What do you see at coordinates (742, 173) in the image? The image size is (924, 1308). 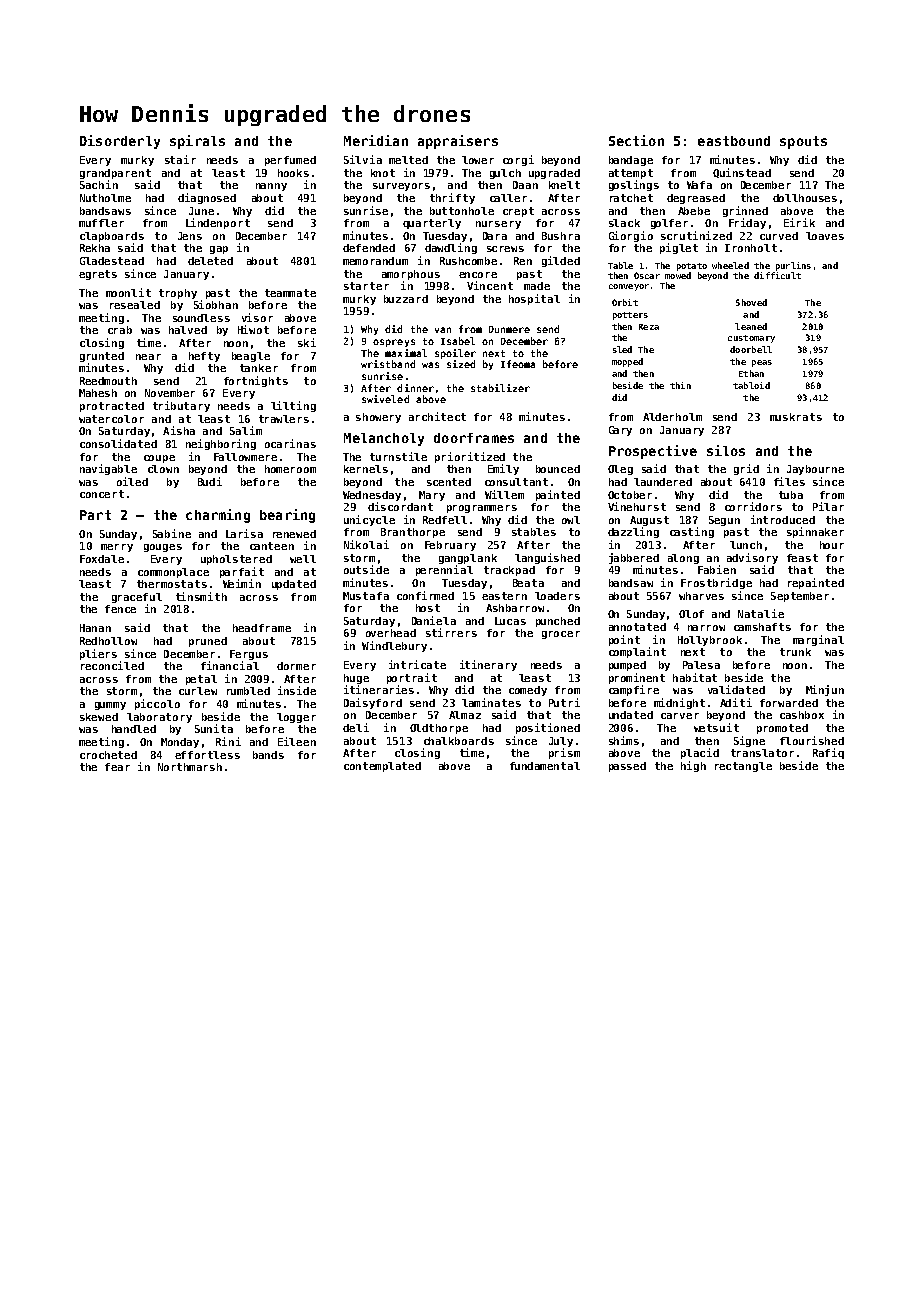 I see `Quinstead` at bounding box center [742, 173].
